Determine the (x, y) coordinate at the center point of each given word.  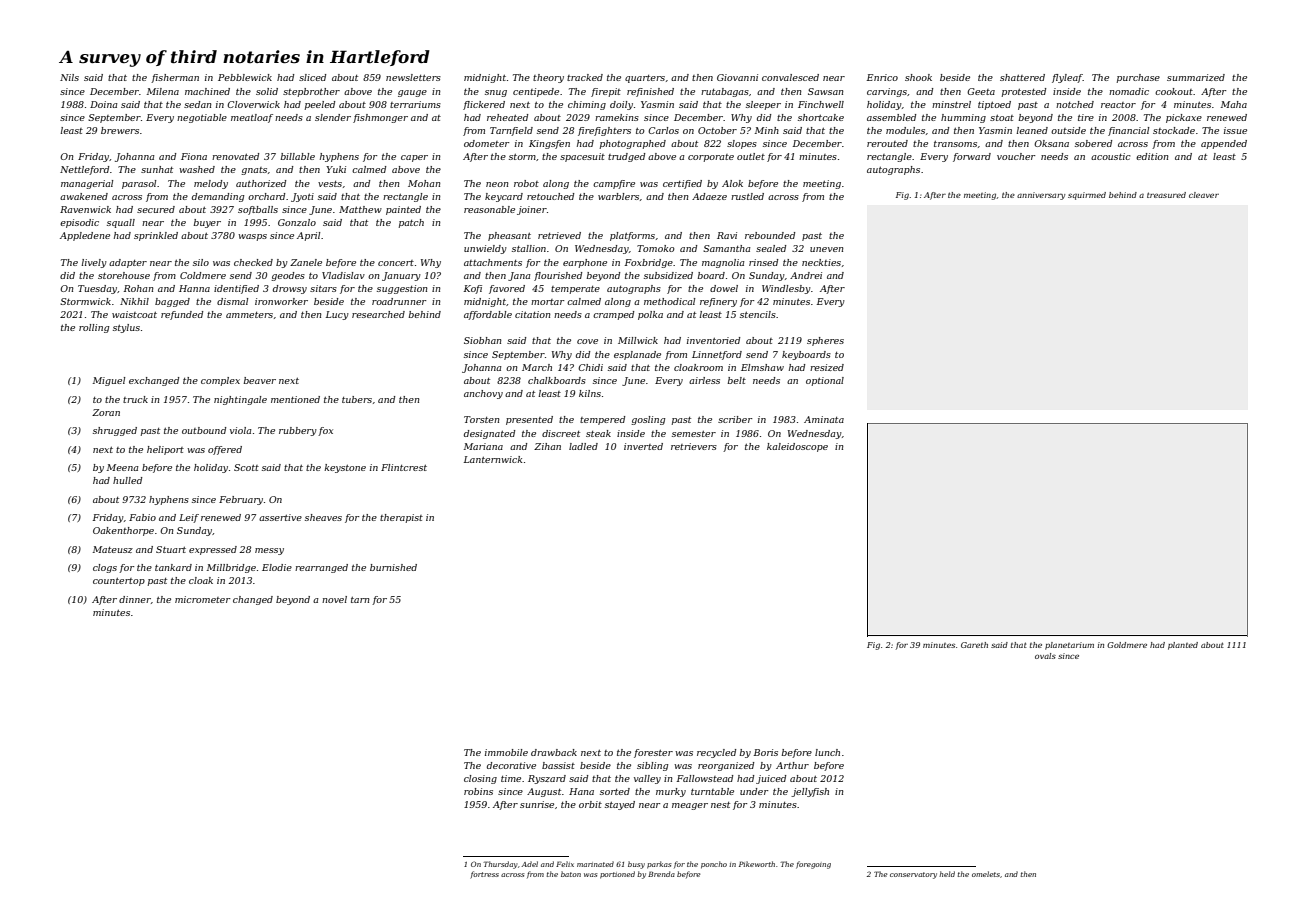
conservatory (913, 875)
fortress (484, 875)
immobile (506, 752)
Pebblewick (245, 77)
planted (1183, 646)
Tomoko (656, 248)
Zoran (106, 412)
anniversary (1041, 196)
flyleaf (1067, 78)
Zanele (306, 262)
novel (334, 599)
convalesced (790, 77)
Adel (529, 864)
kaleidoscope (797, 447)
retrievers (694, 446)
